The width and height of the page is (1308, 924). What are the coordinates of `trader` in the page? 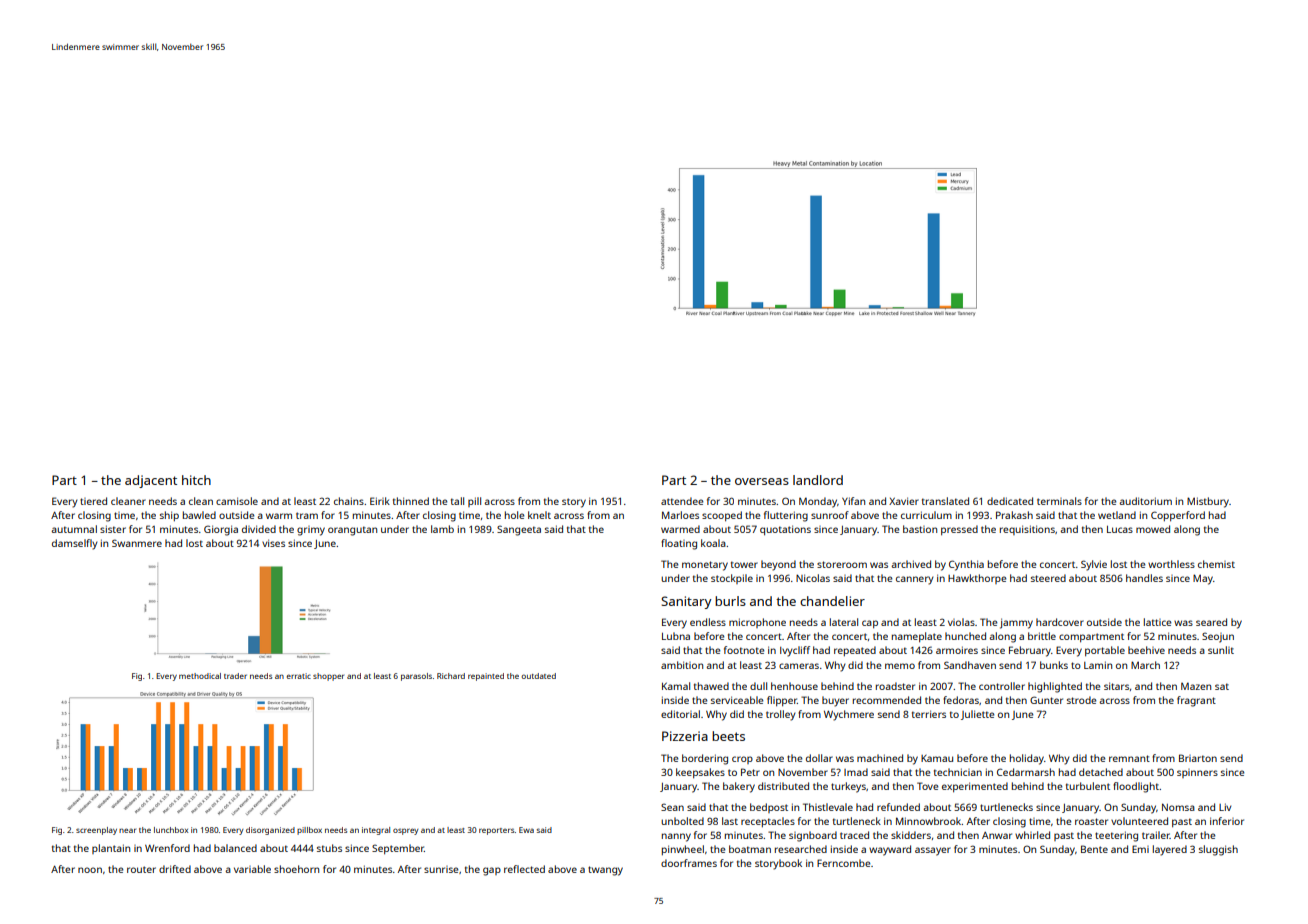 It's located at (235, 676).
